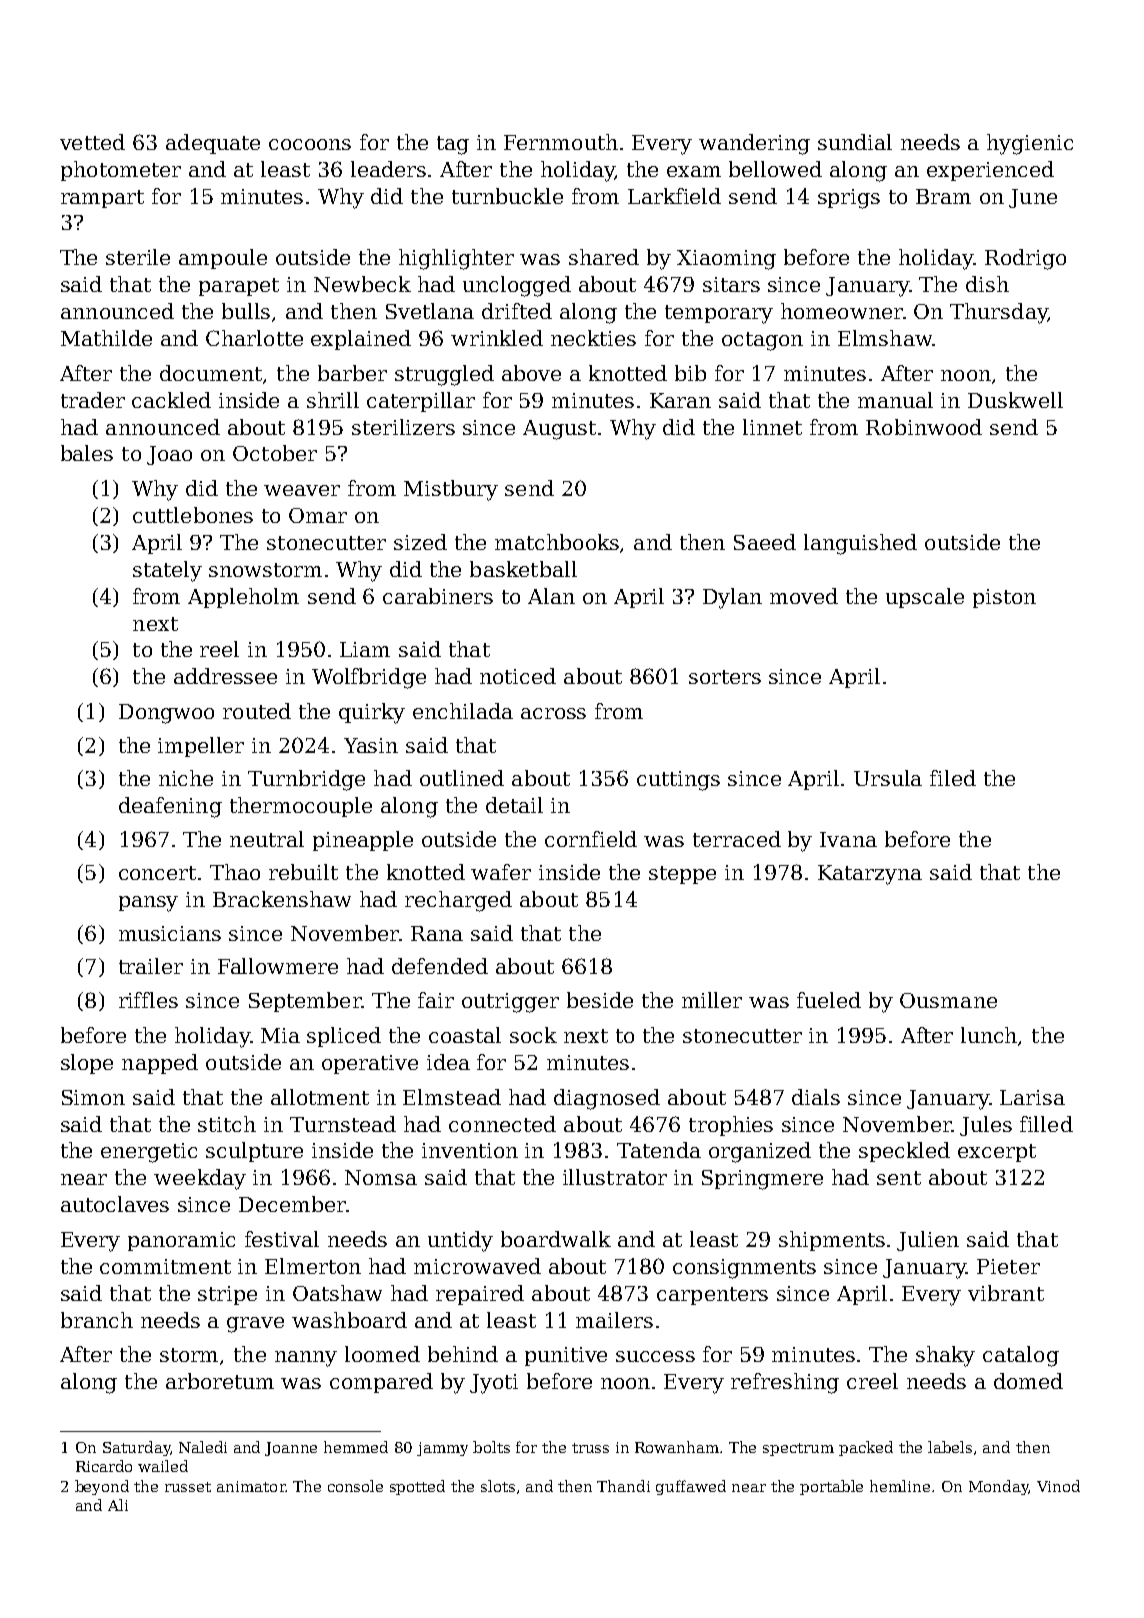  Describe the element at coordinates (498, 1486) in the page. I see `slots` at that location.
